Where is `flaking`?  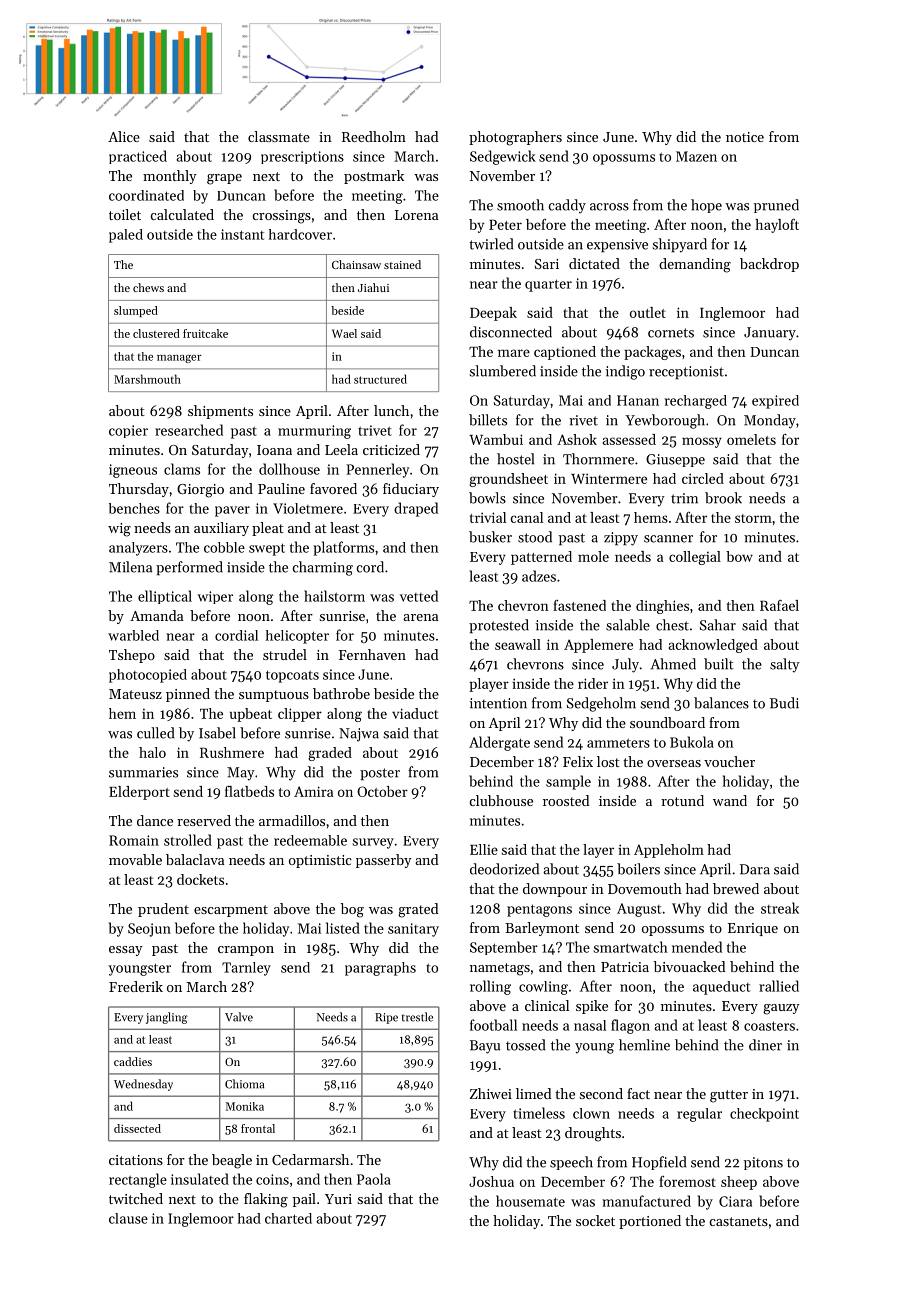
flaking is located at coordinates (266, 1200).
